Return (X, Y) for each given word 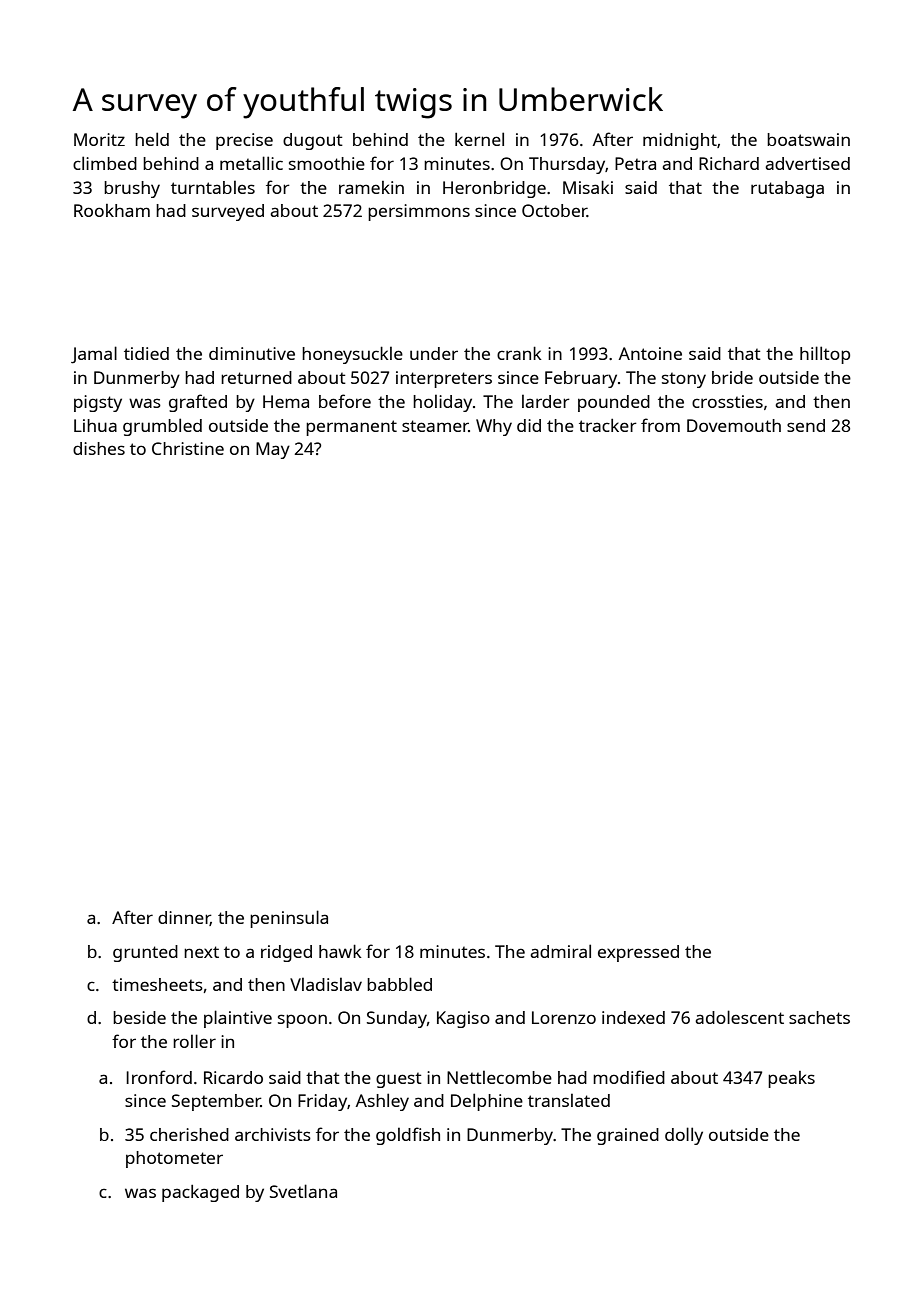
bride (732, 377)
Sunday (397, 1019)
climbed (105, 163)
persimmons (419, 212)
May (273, 450)
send (806, 425)
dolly (684, 1136)
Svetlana (303, 1191)
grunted (145, 953)
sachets (819, 1017)
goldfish (408, 1136)
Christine (188, 448)
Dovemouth (734, 425)
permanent (351, 428)
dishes (99, 448)
